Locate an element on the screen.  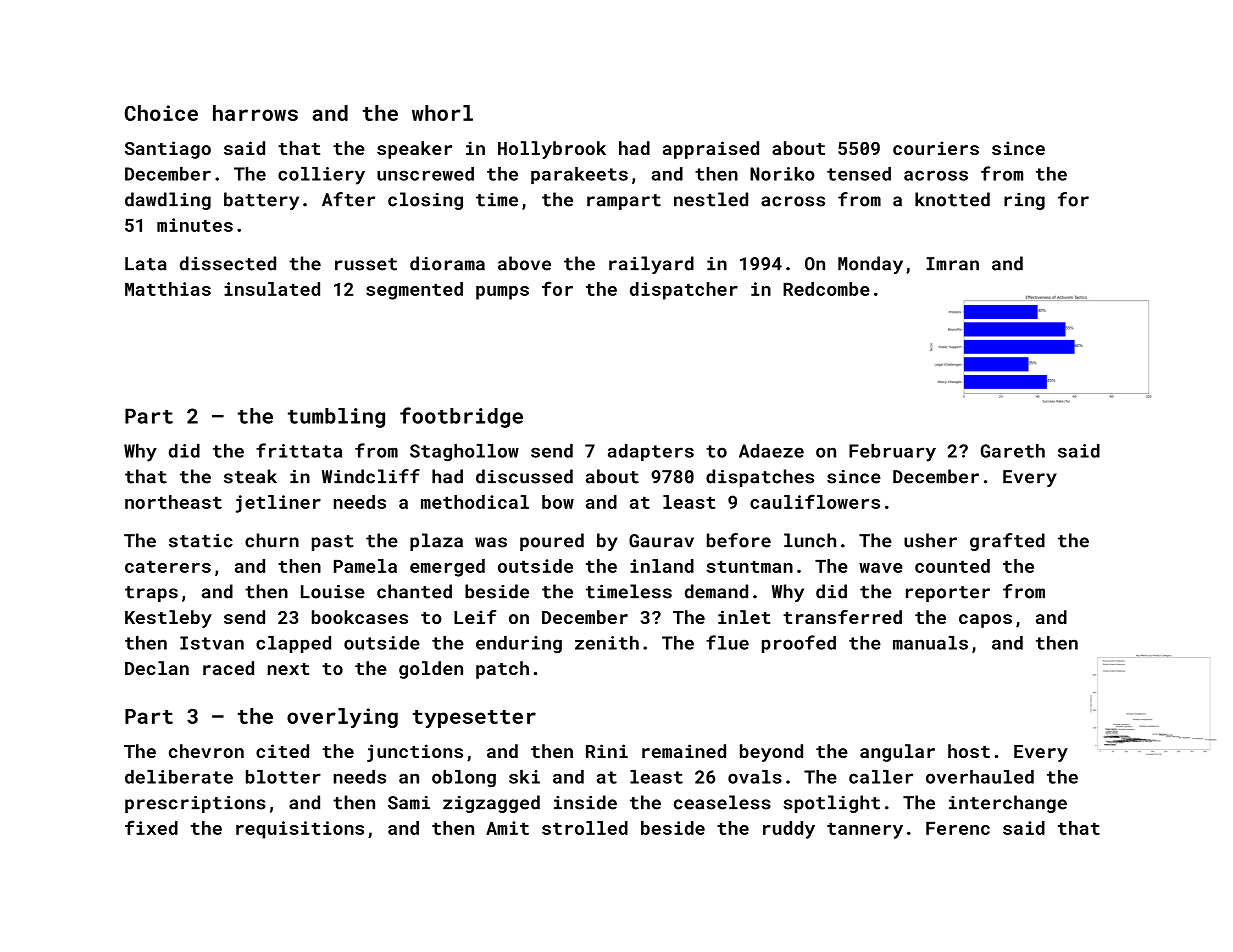
tumbling is located at coordinates (336, 418).
